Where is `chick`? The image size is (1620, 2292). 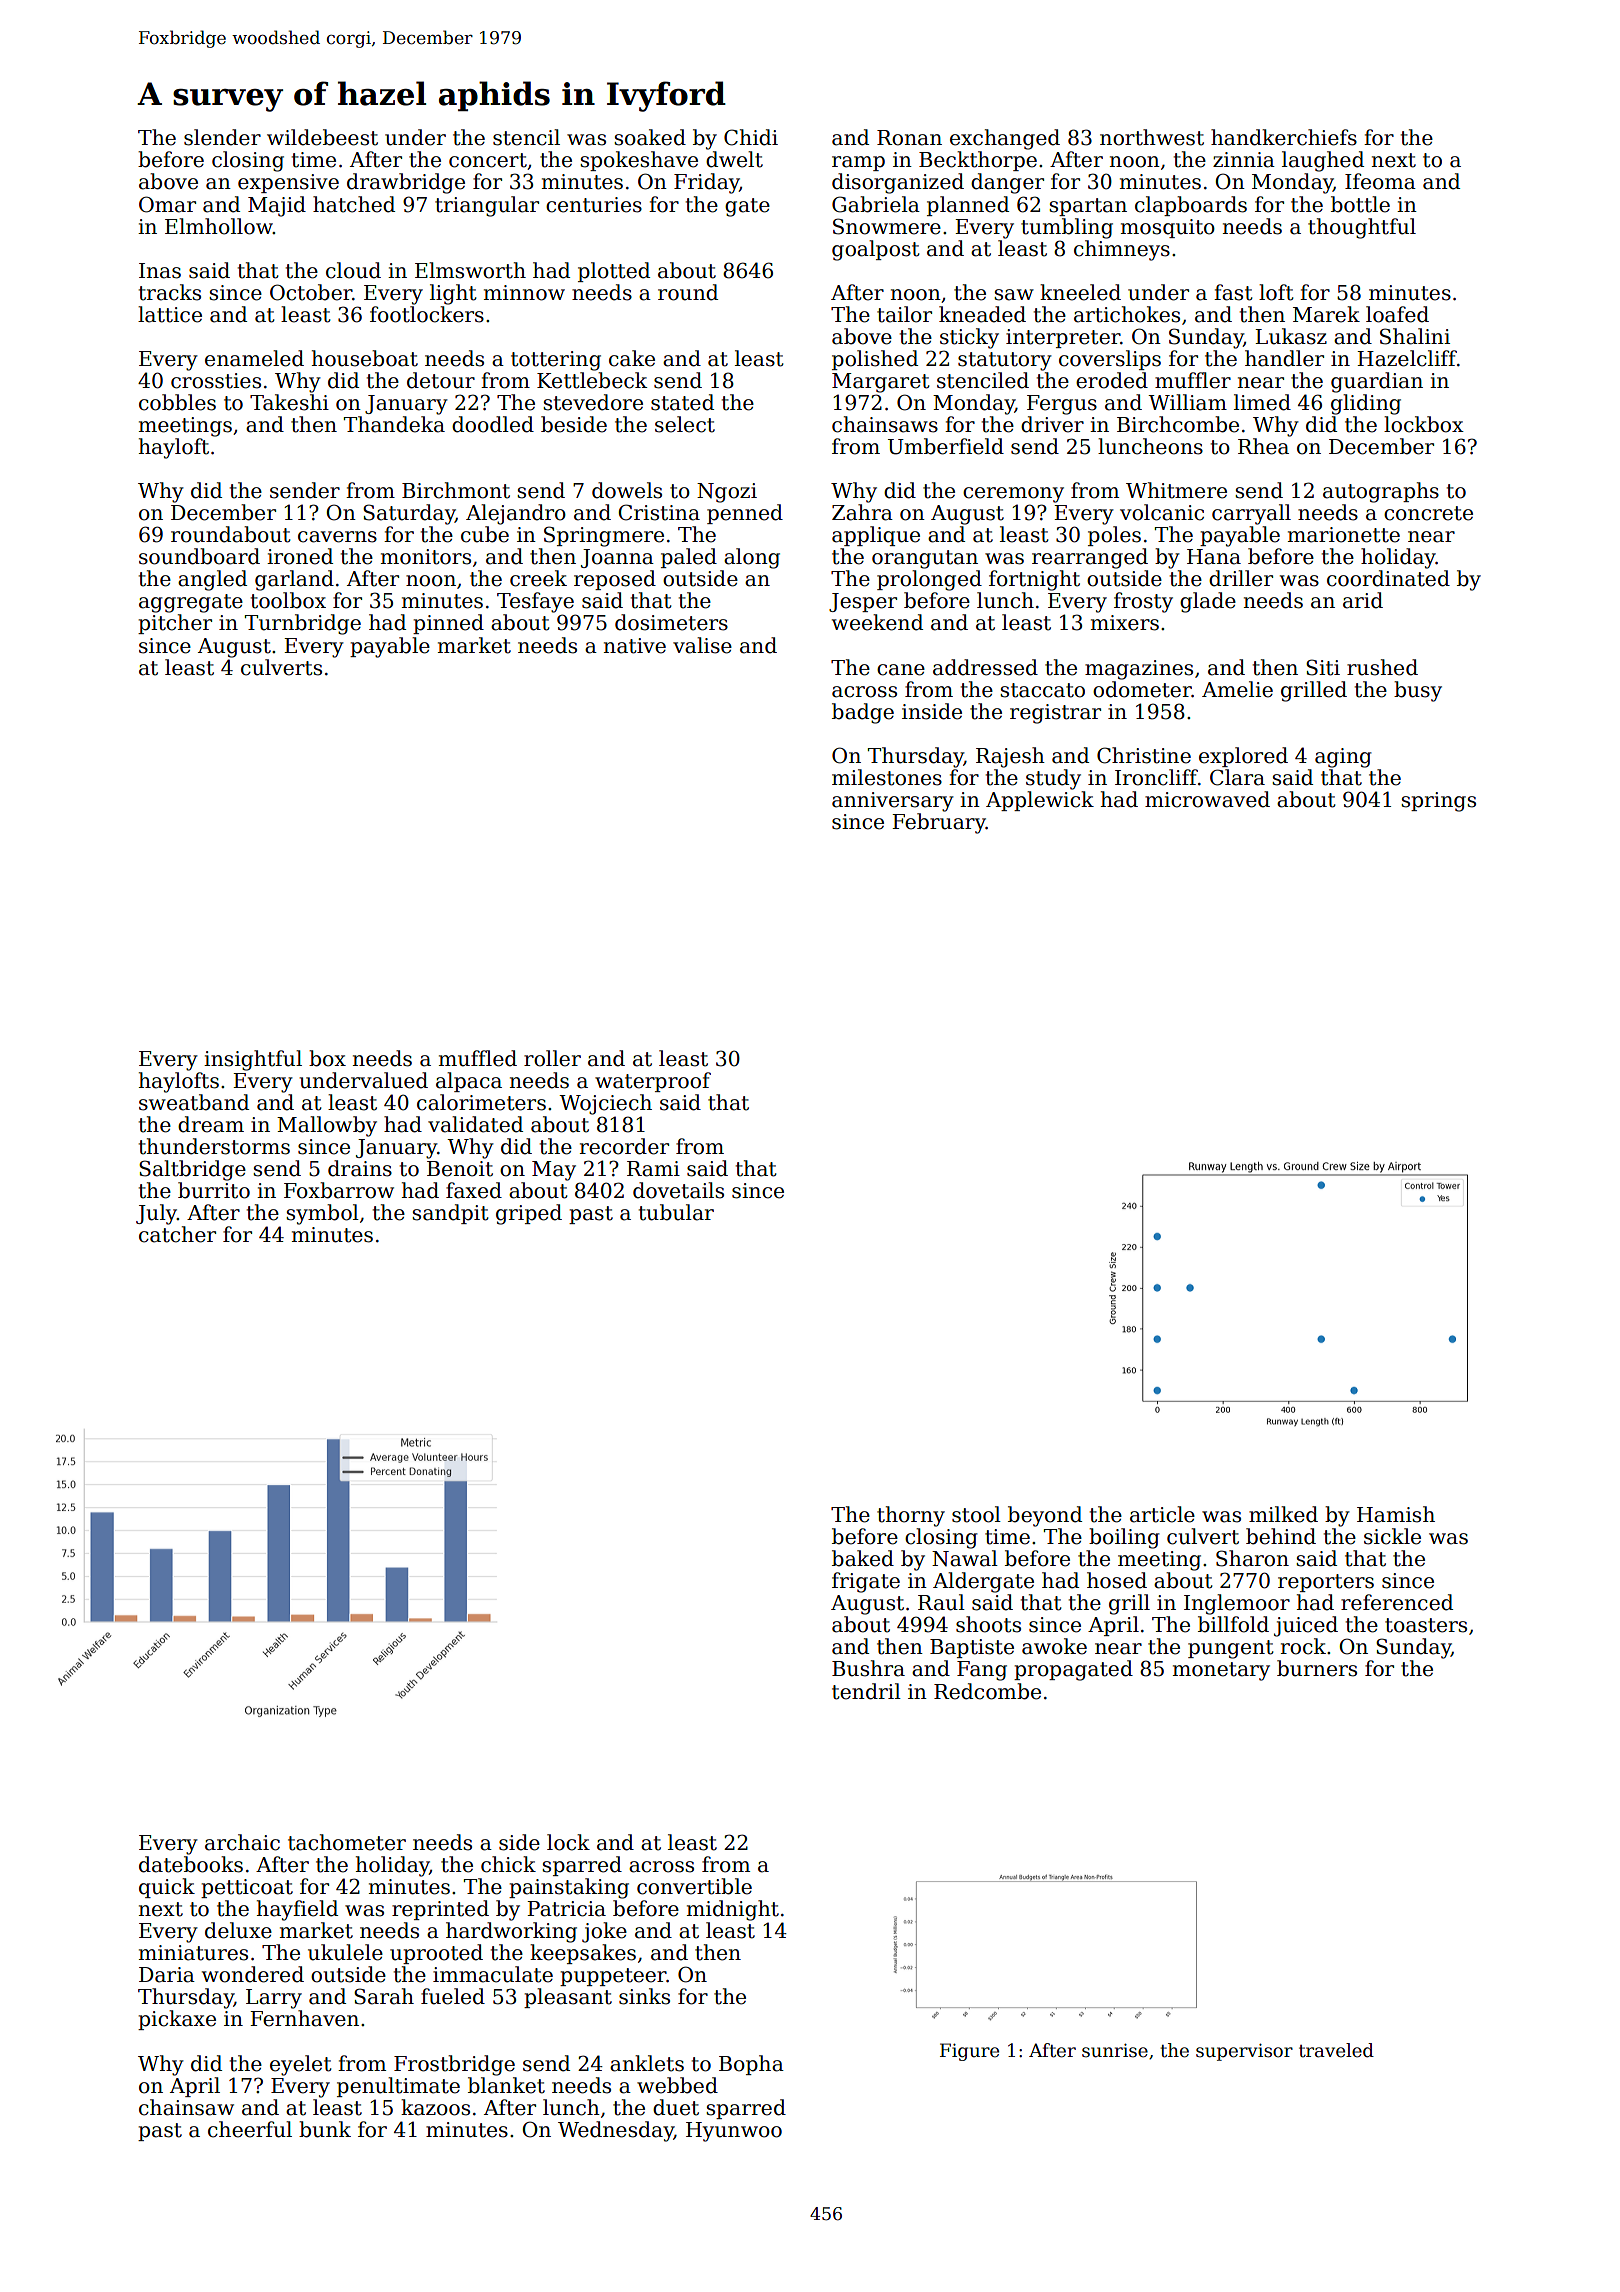 chick is located at coordinates (508, 1864).
